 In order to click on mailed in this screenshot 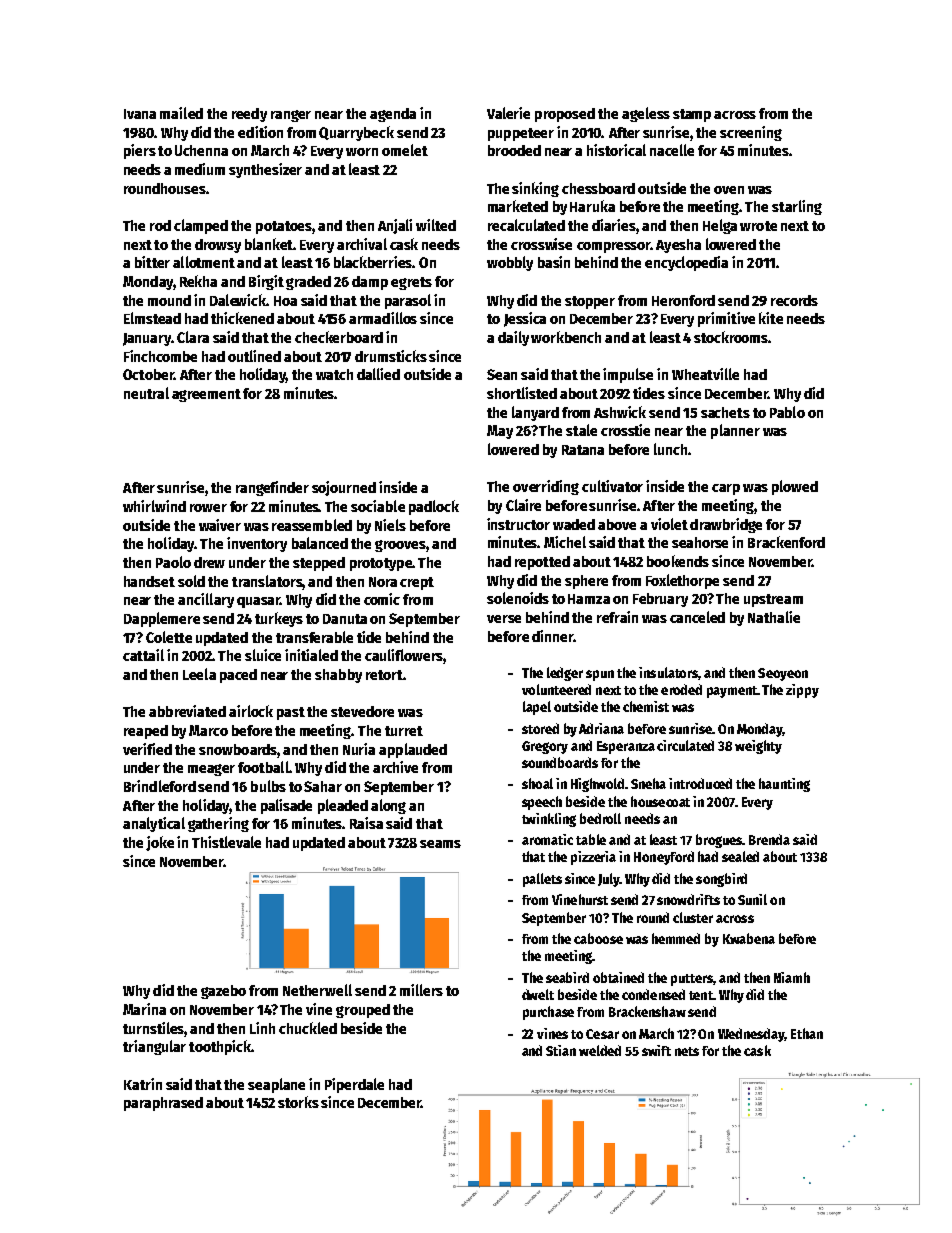, I will do `click(181, 113)`.
